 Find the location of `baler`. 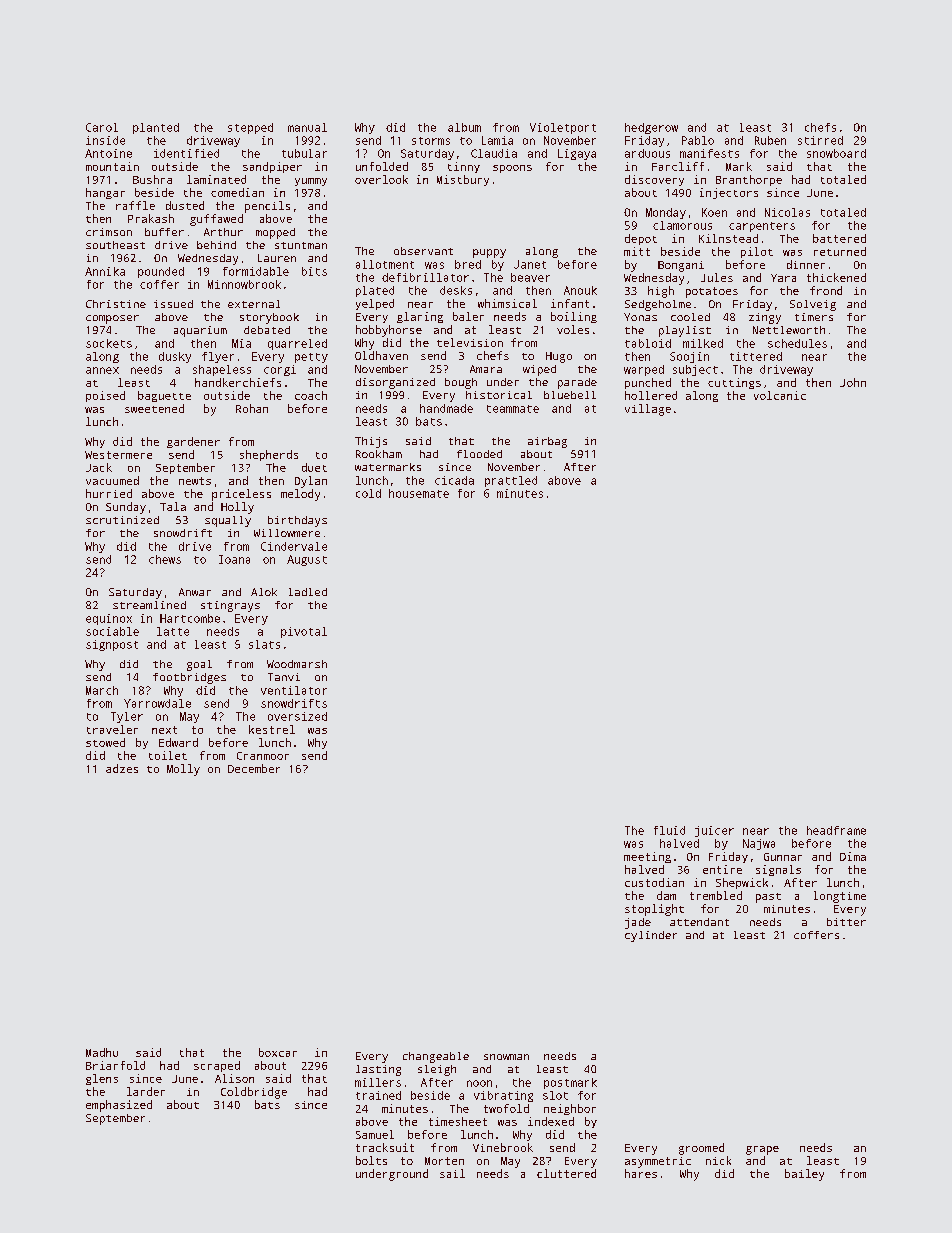

baler is located at coordinates (468, 316).
